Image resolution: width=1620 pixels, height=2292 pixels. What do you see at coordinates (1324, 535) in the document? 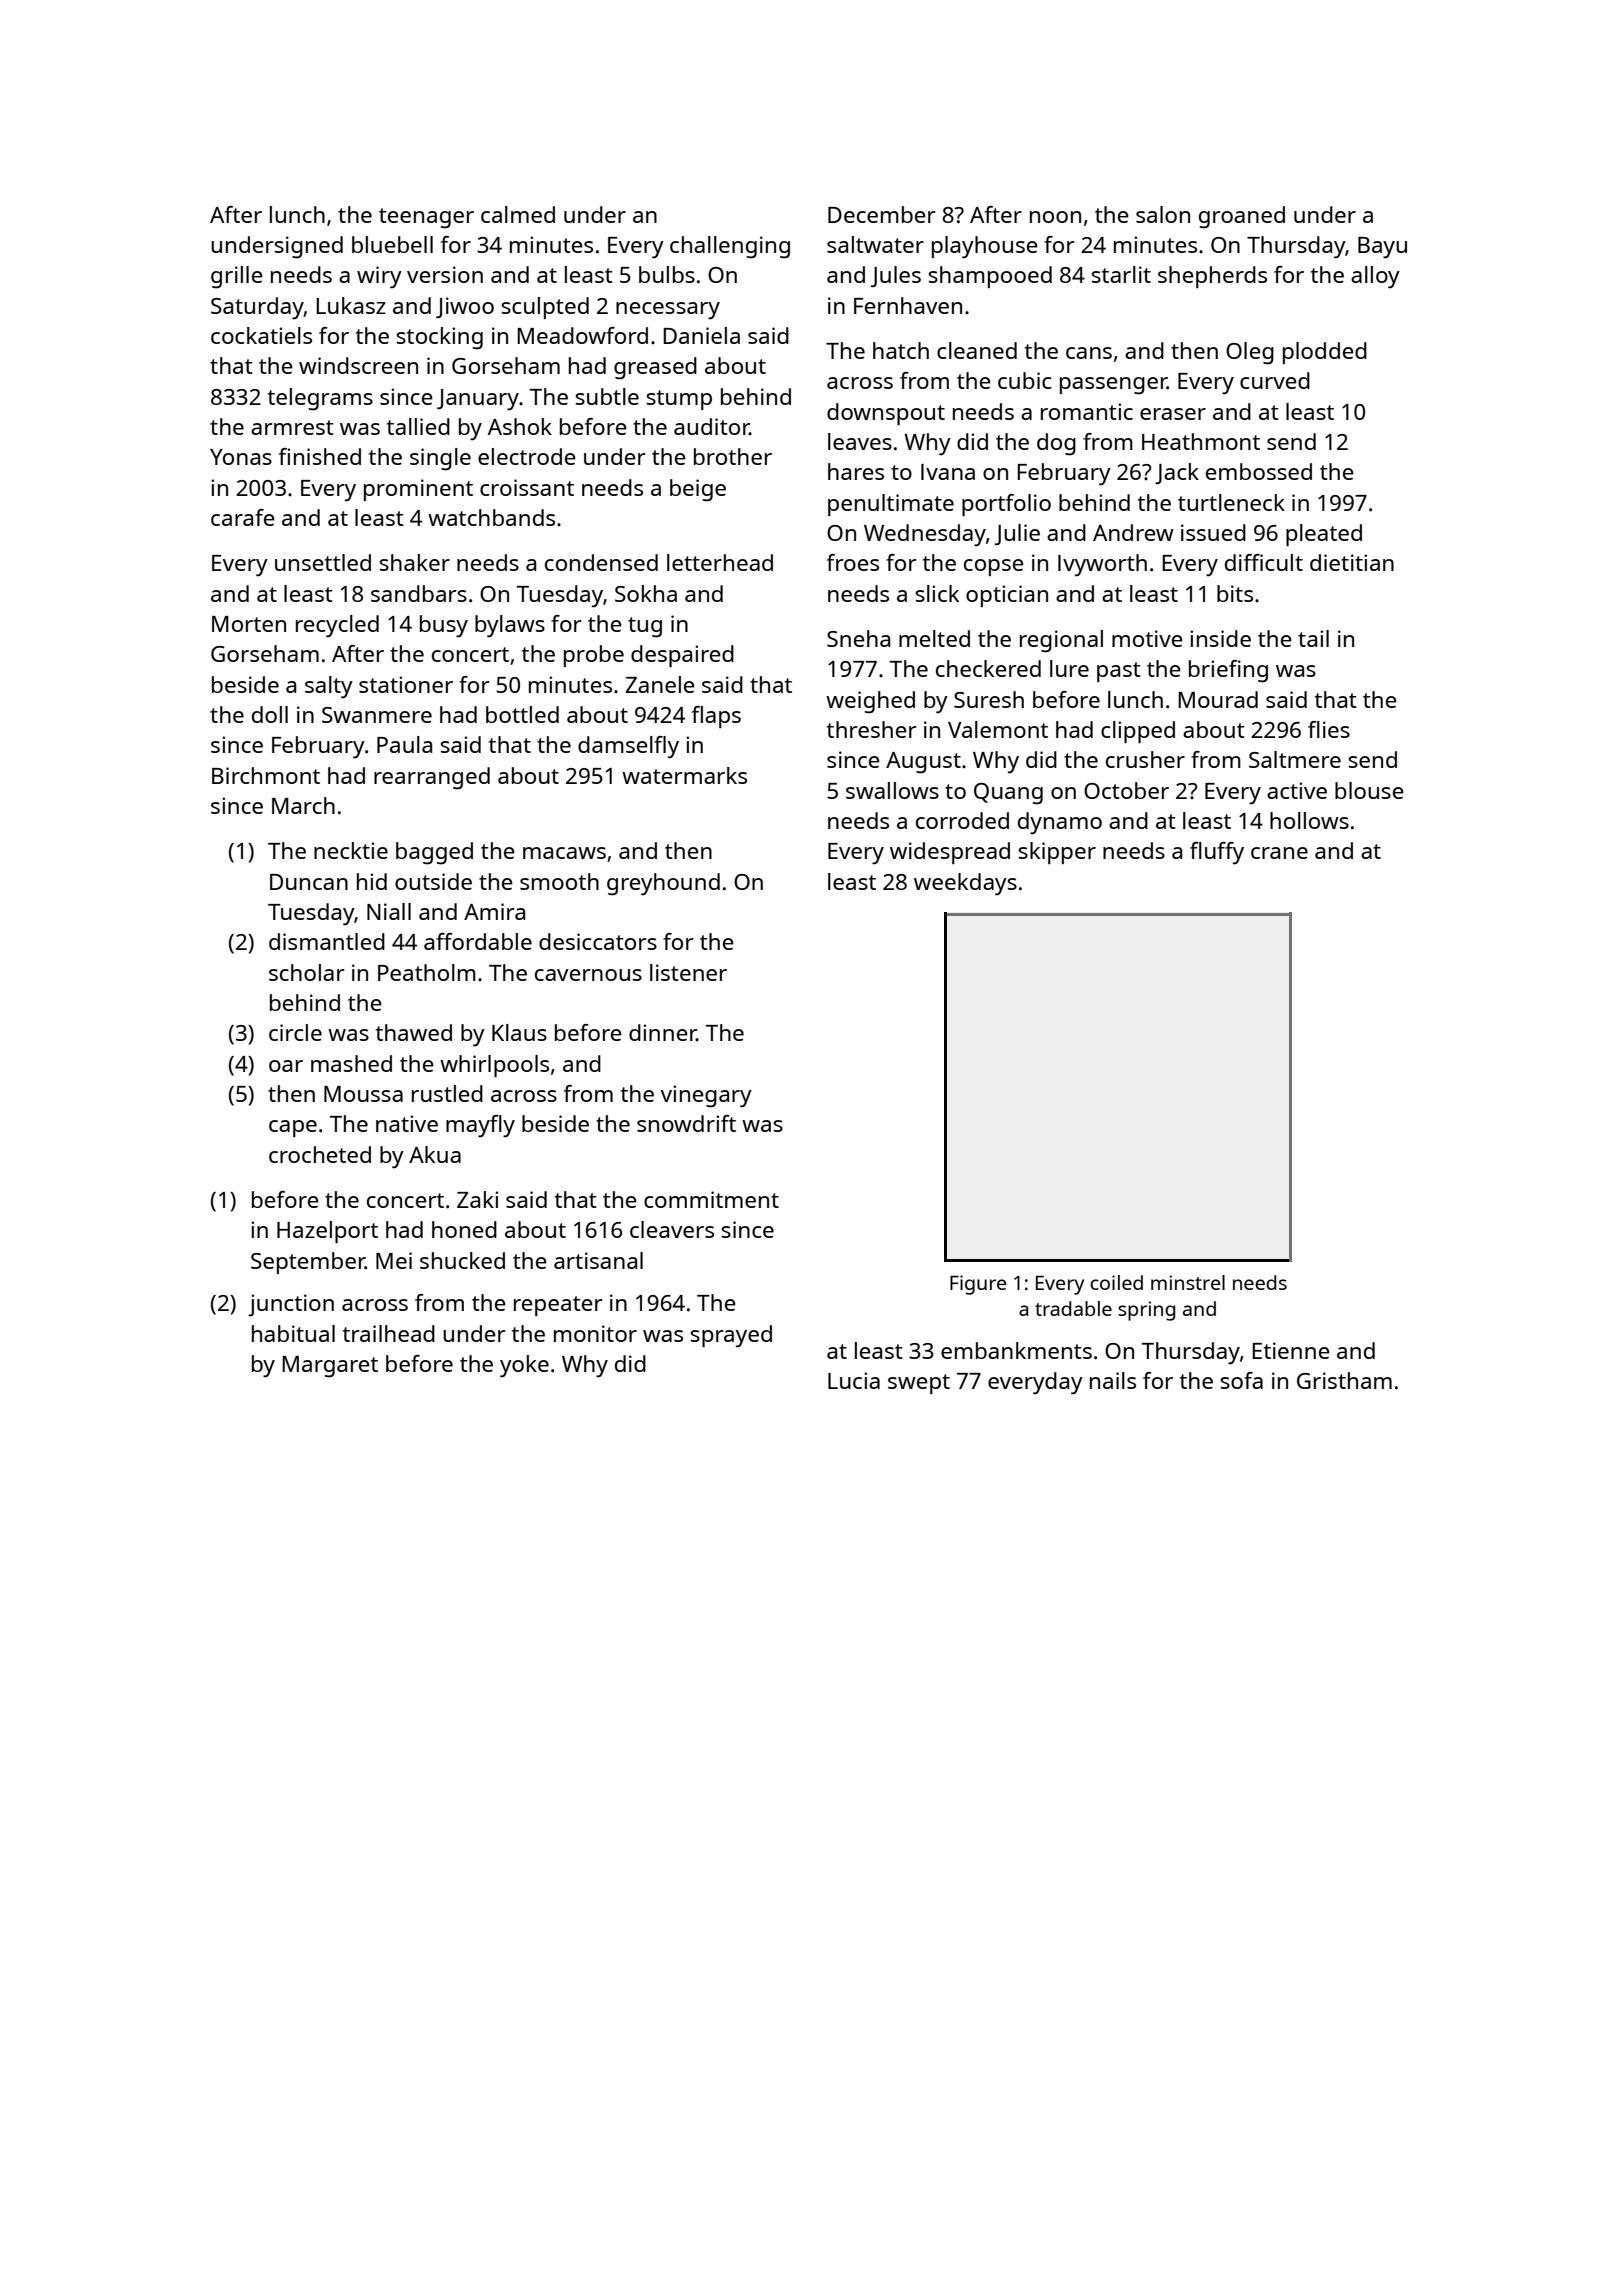
I see `pleated` at bounding box center [1324, 535].
